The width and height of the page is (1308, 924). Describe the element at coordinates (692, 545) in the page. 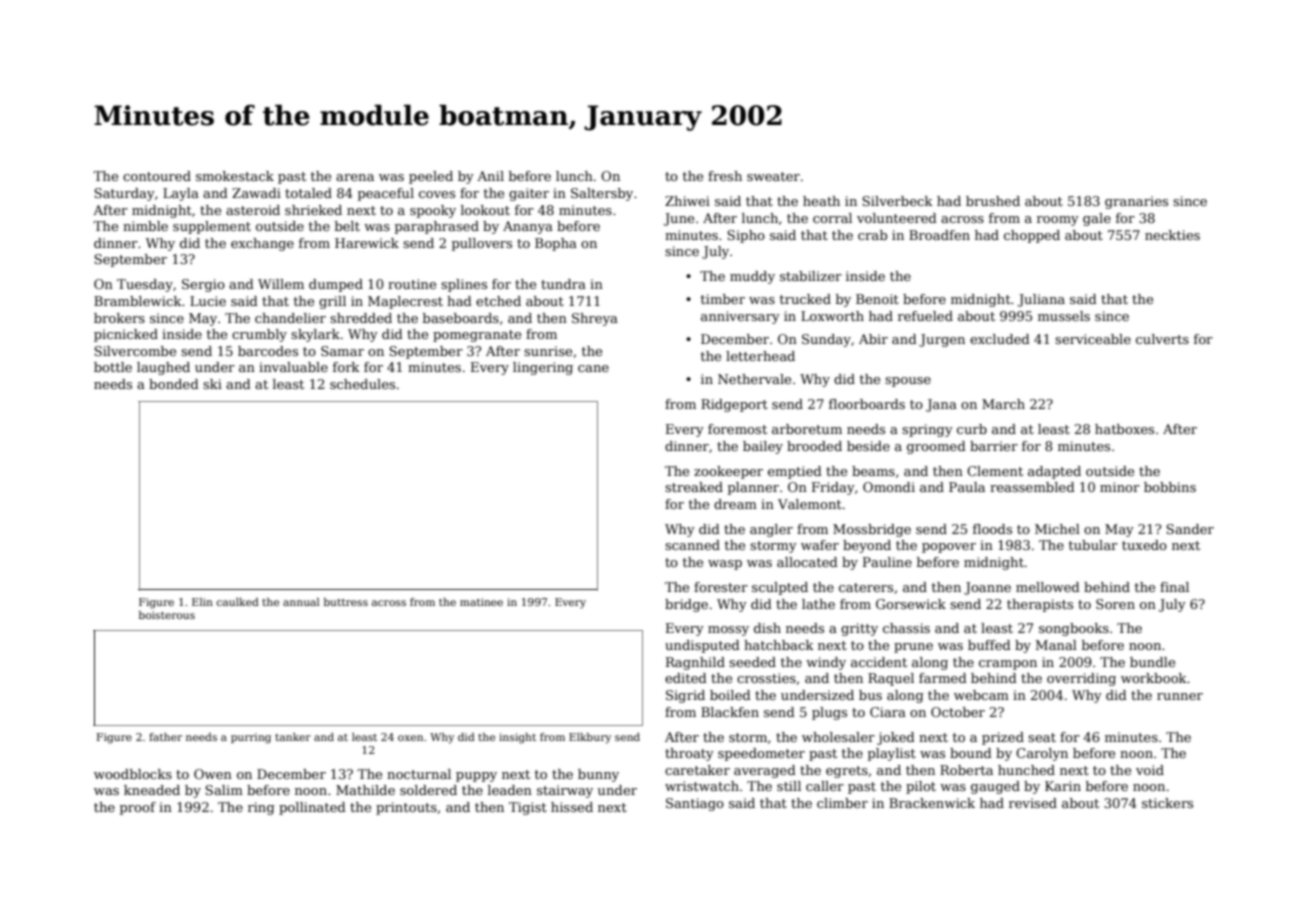

I see `scanned` at that location.
